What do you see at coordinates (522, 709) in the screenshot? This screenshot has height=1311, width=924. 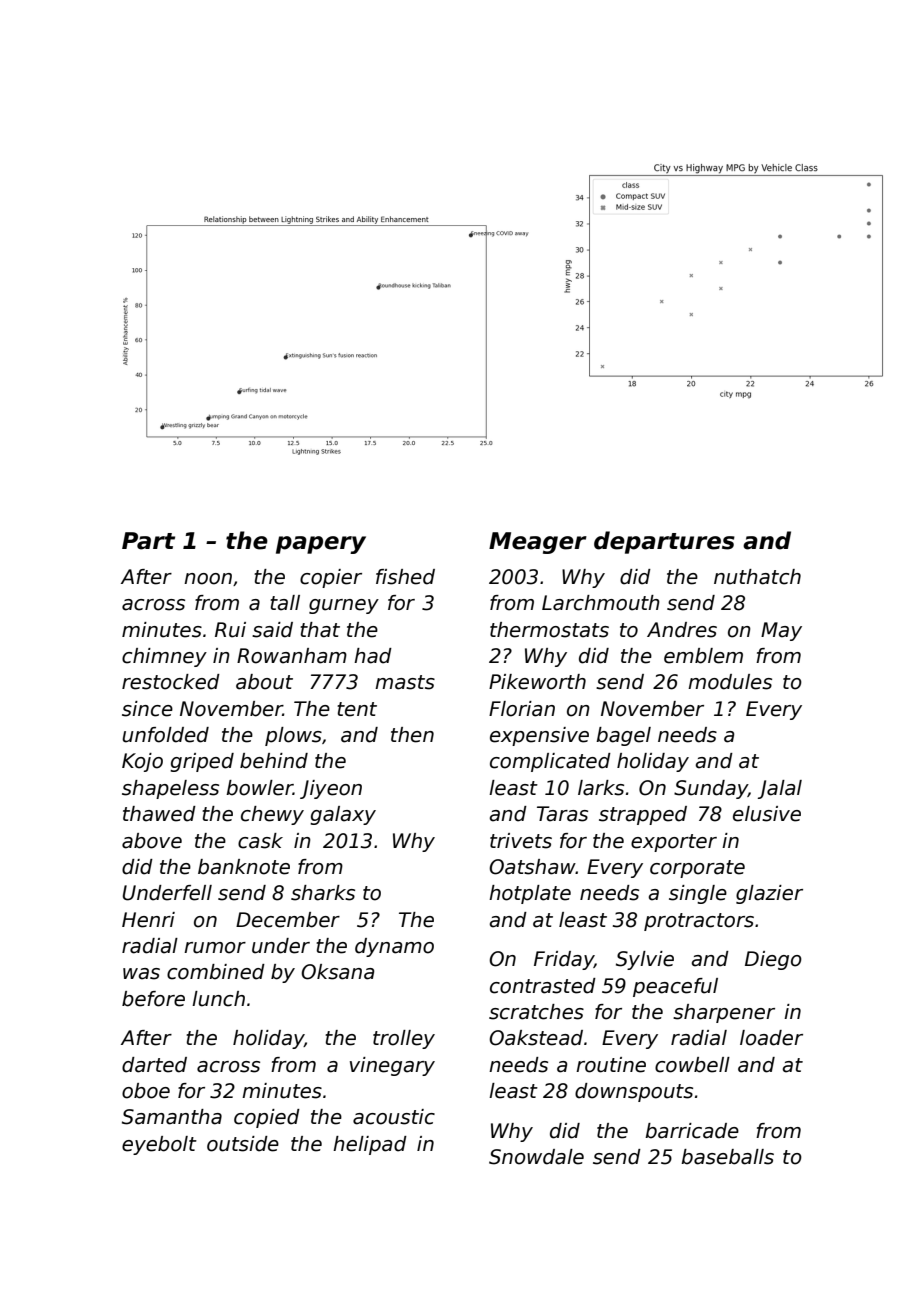 I see `Florian` at bounding box center [522, 709].
